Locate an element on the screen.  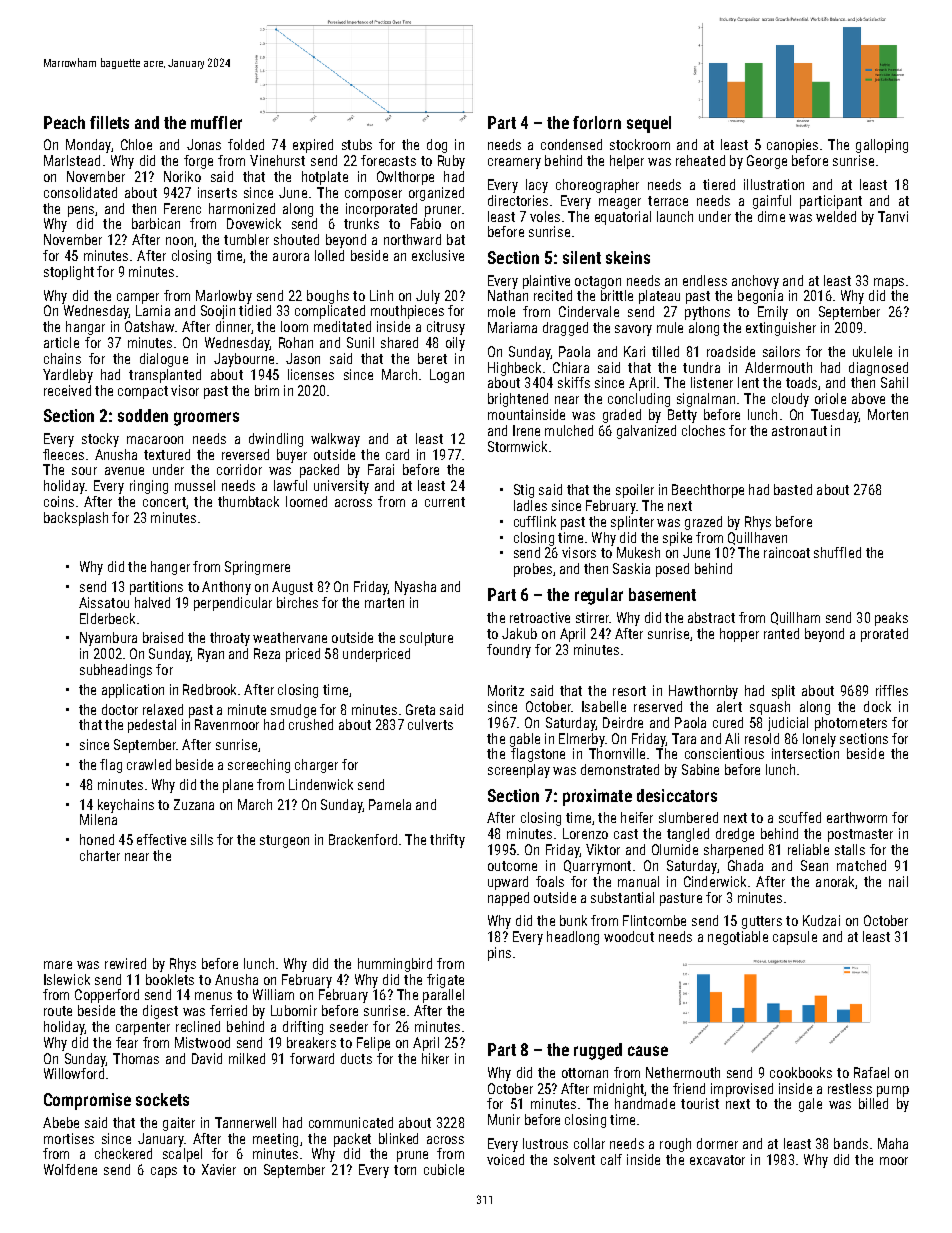
sills is located at coordinates (202, 839).
